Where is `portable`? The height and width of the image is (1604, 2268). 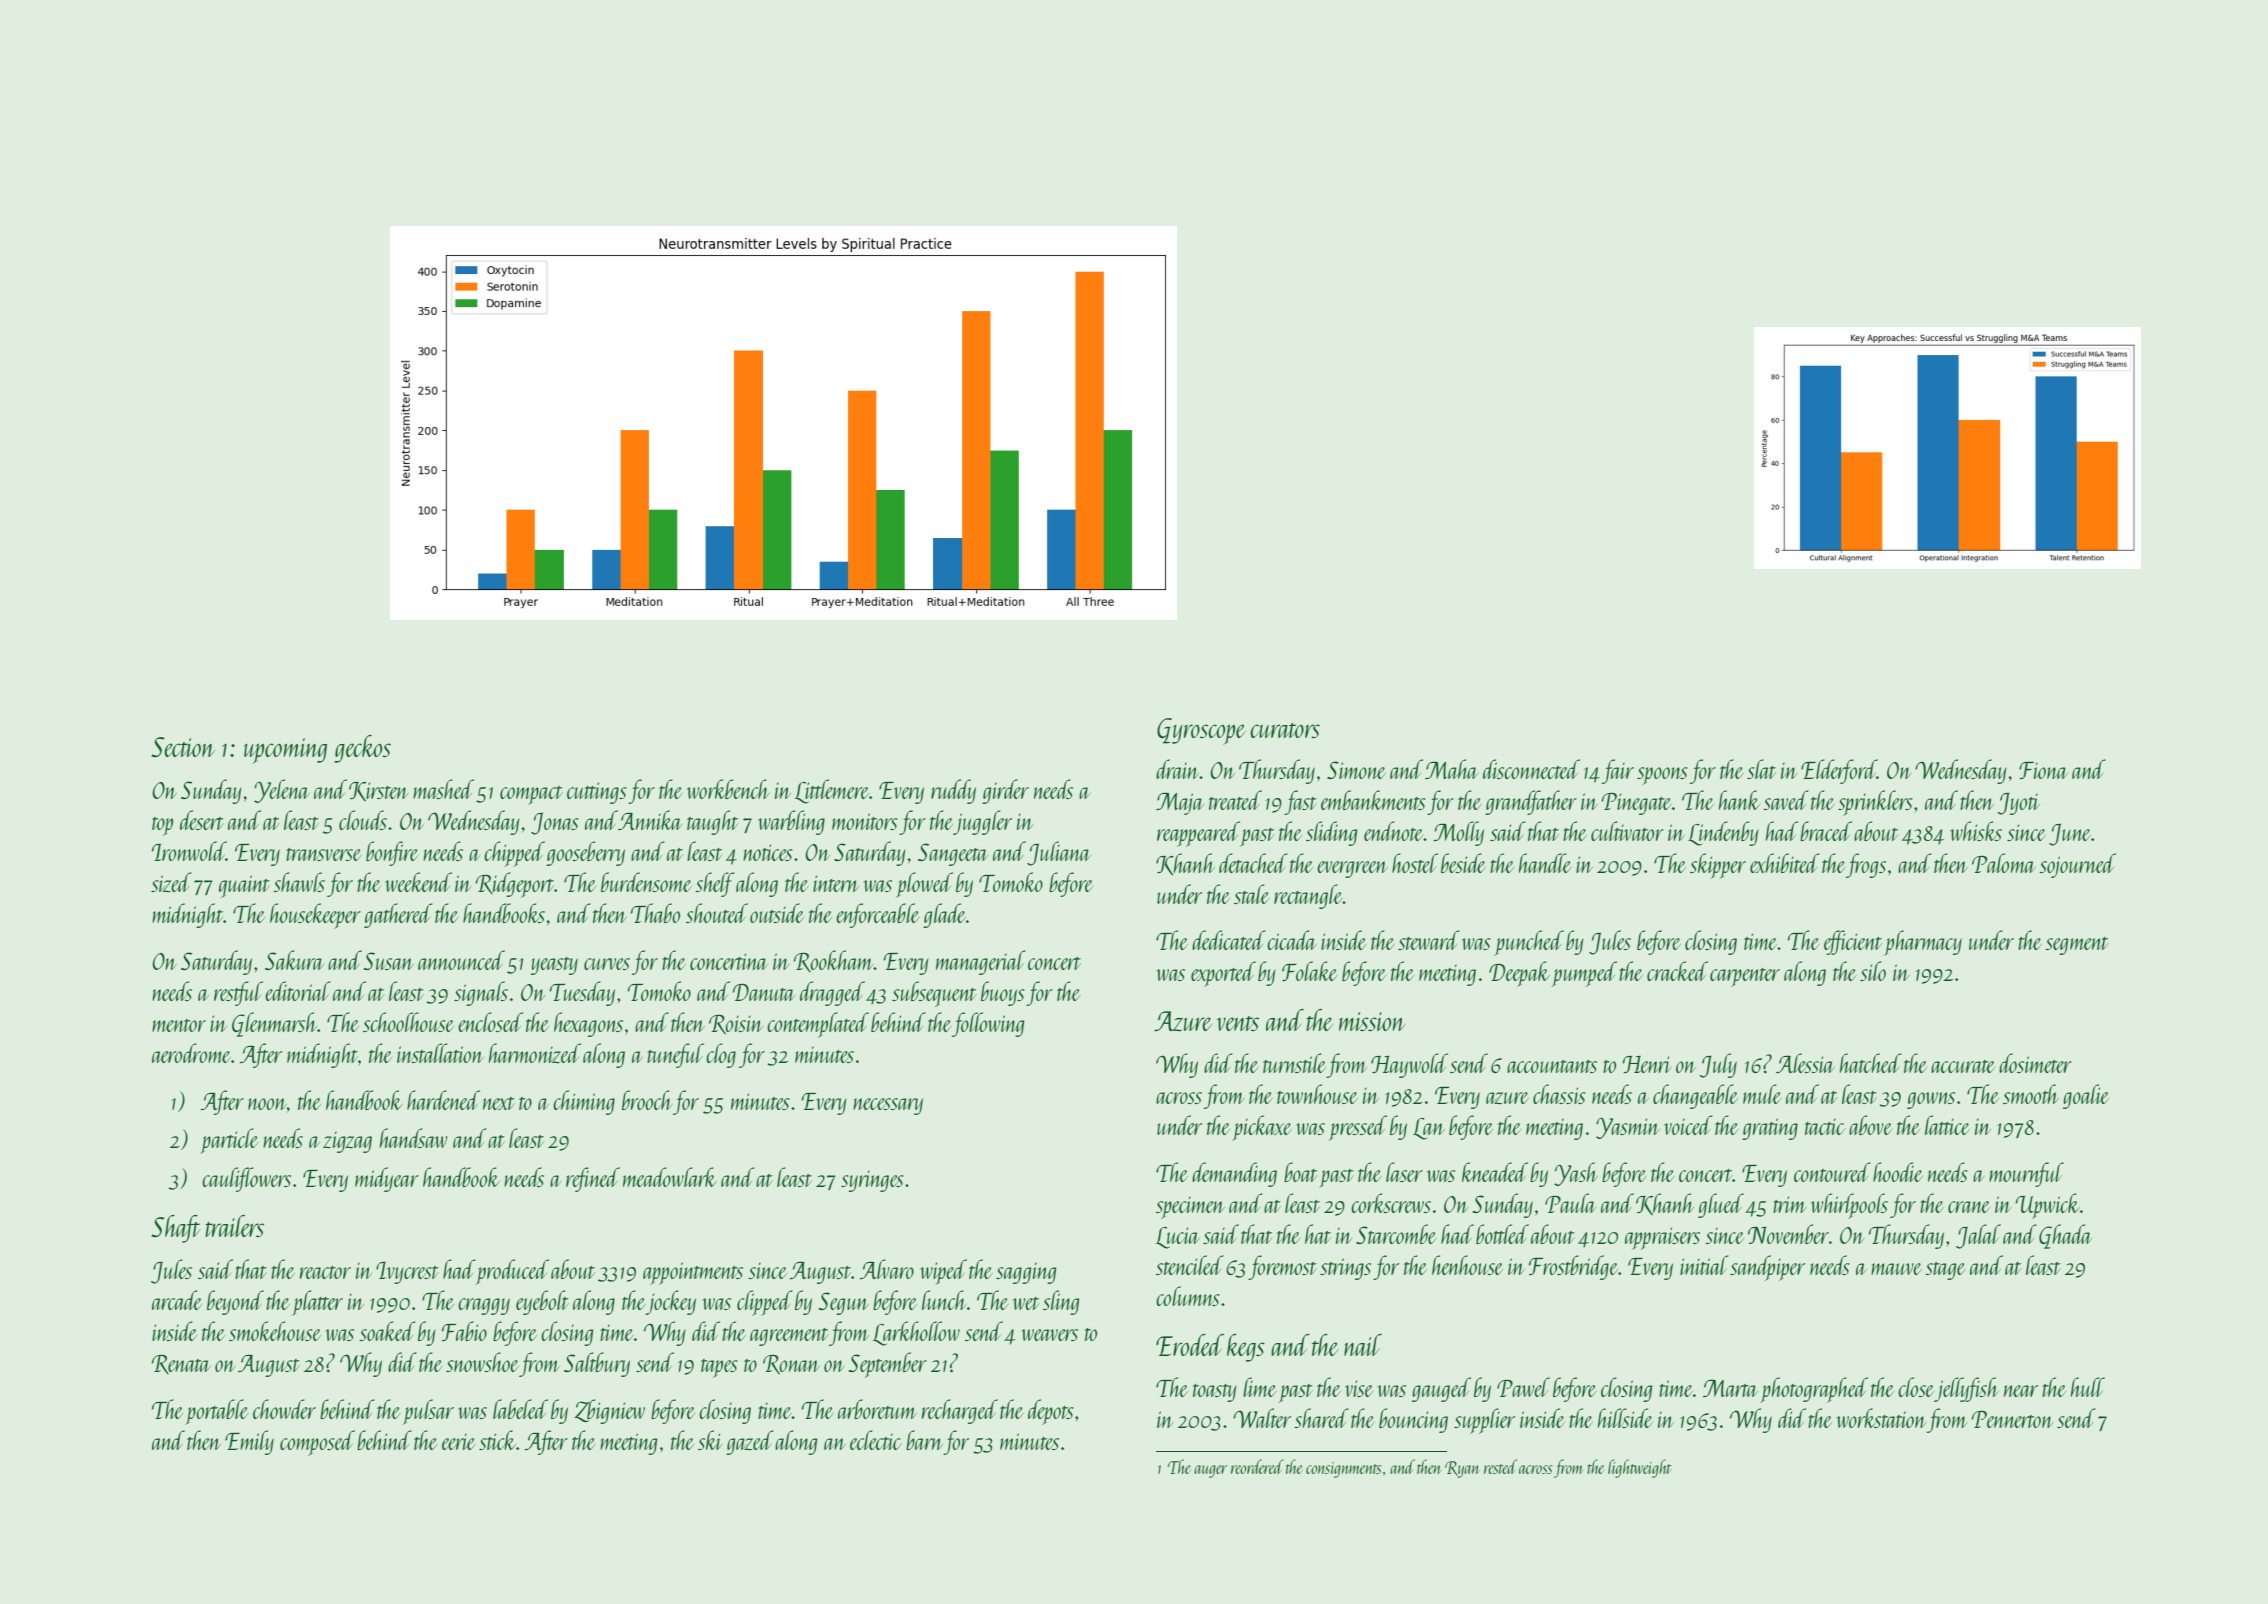 portable is located at coordinates (216, 1412).
